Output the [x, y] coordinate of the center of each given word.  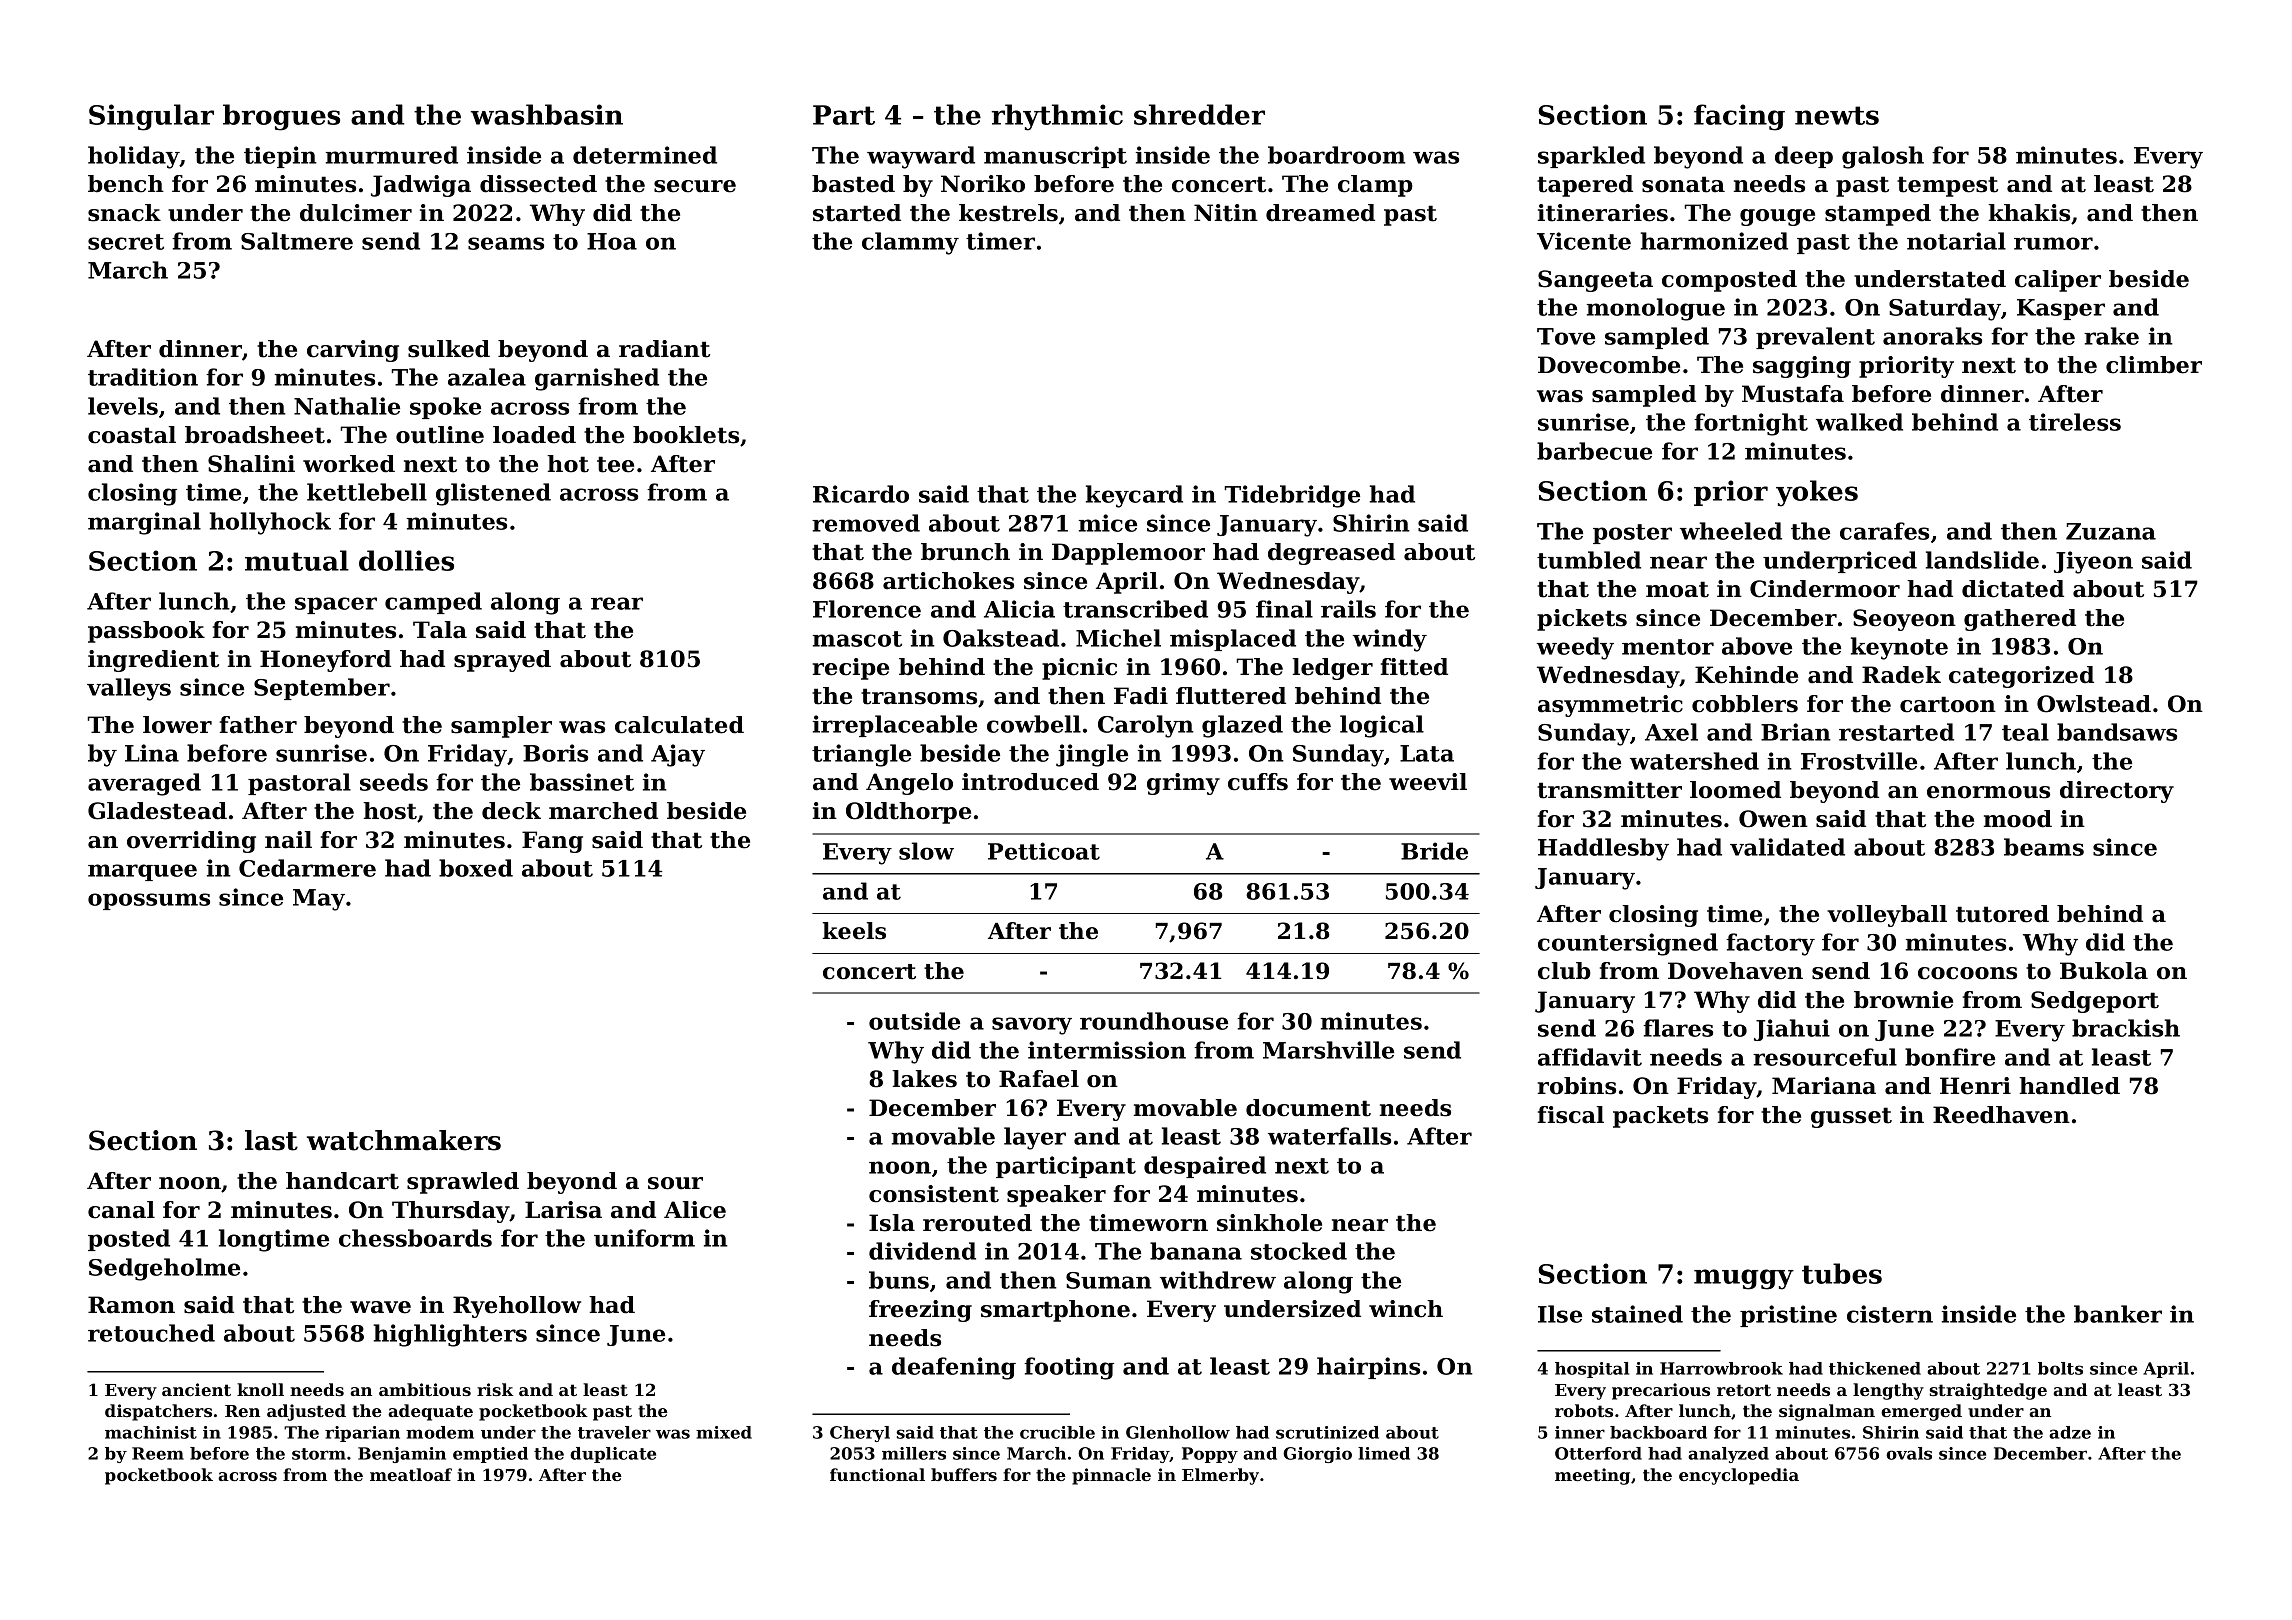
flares [1678, 1028]
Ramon [131, 1305]
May [319, 900]
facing [1739, 117]
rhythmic [1057, 117]
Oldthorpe [908, 813]
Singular [151, 117]
